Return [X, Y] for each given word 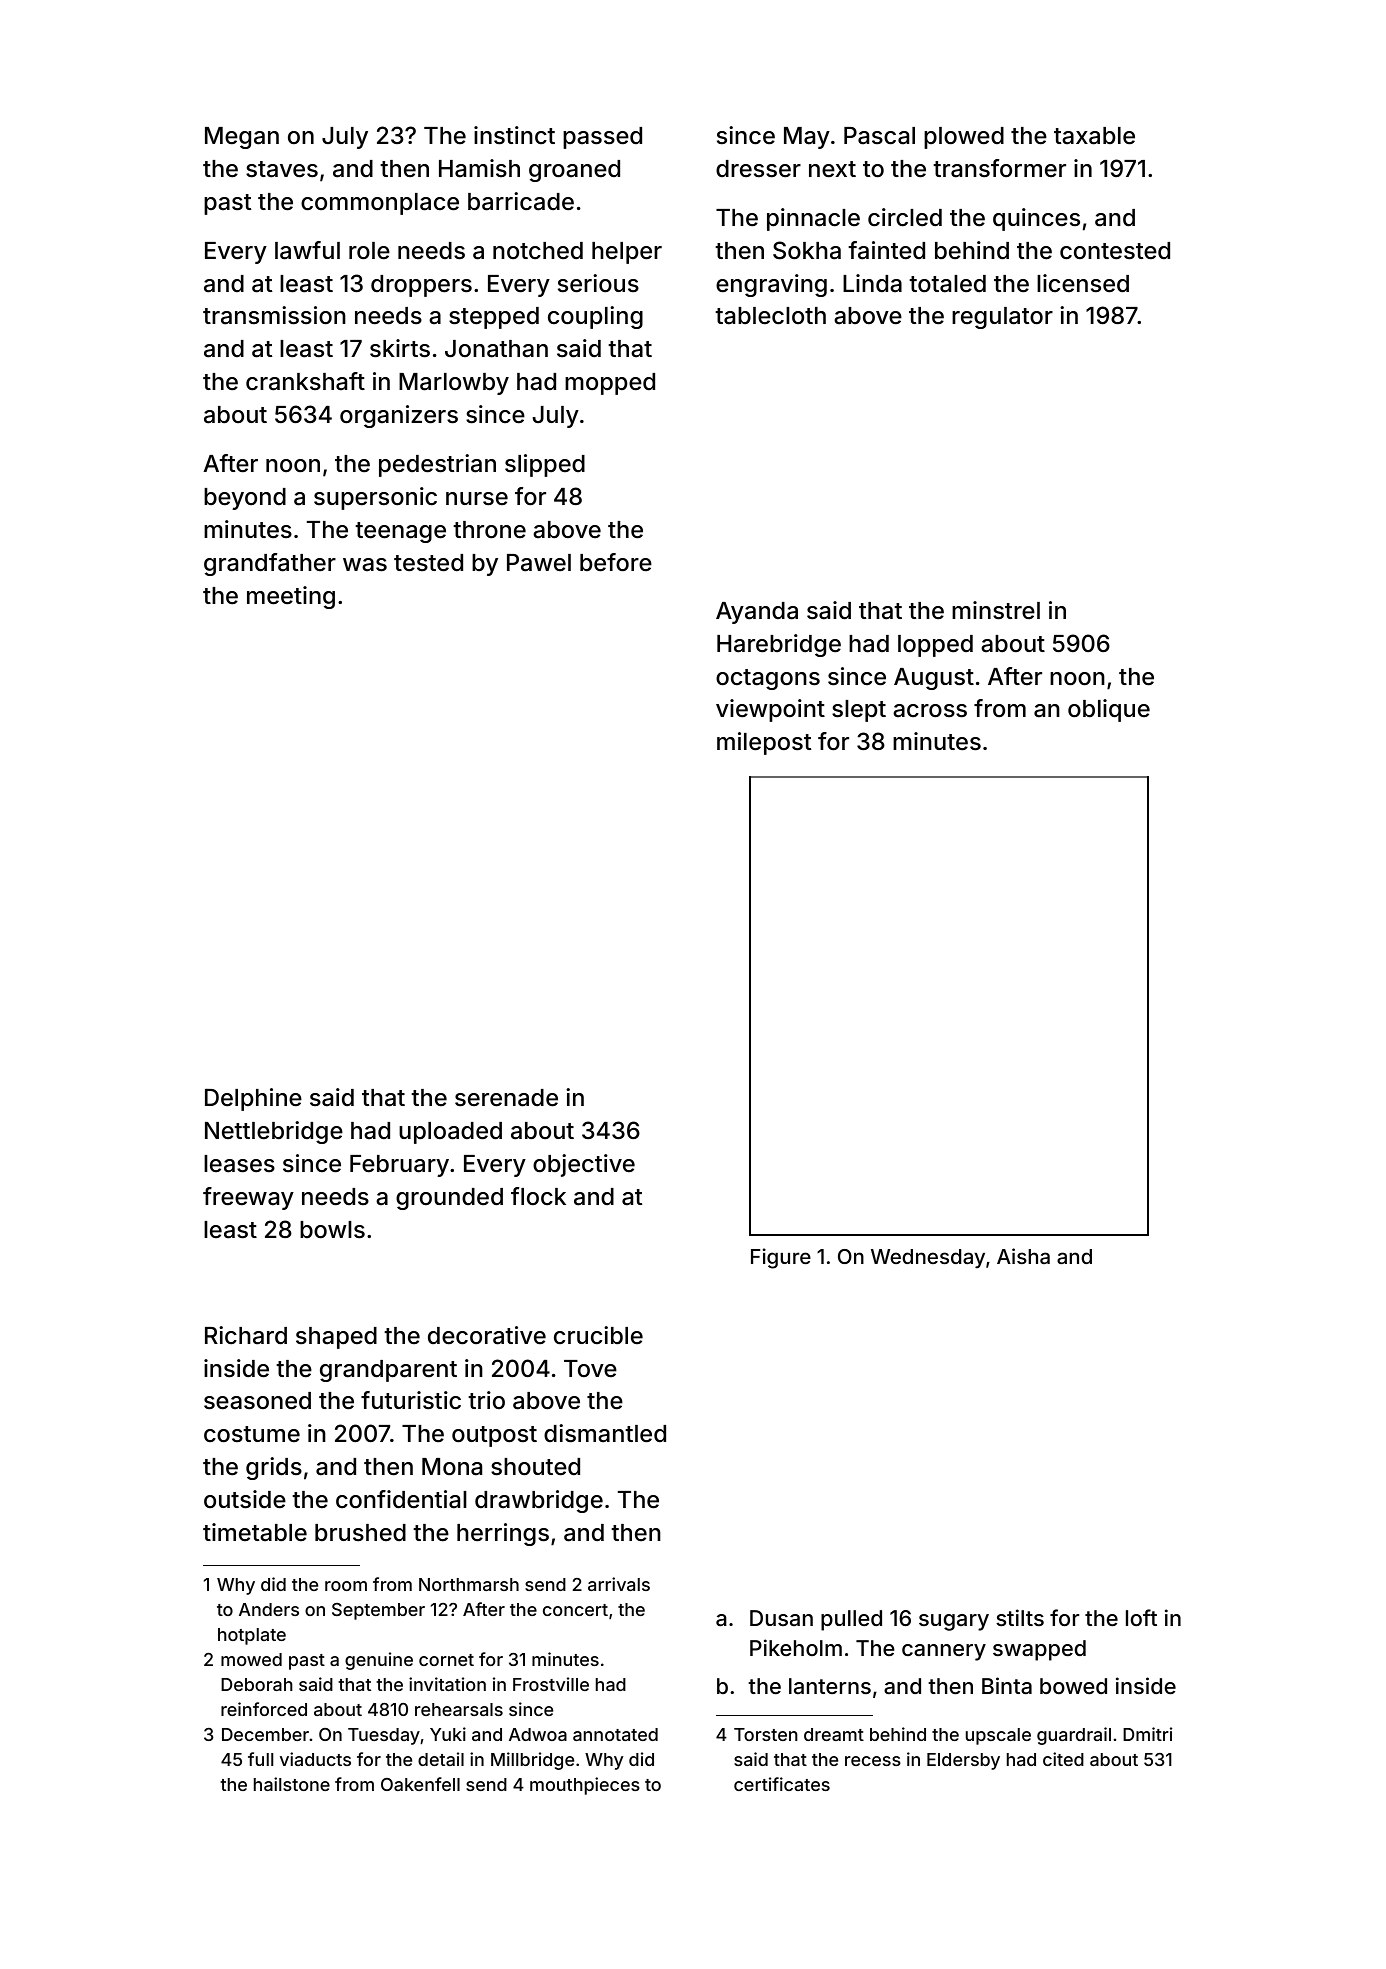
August [934, 679]
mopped [610, 384]
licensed [1083, 283]
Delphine [253, 1099]
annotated [615, 1734]
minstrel [996, 610]
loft [1141, 1617]
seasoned [257, 1401]
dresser [758, 169]
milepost [764, 743]
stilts [1020, 1617]
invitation [447, 1684]
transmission [274, 315]
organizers [399, 416]
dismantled [605, 1433]
